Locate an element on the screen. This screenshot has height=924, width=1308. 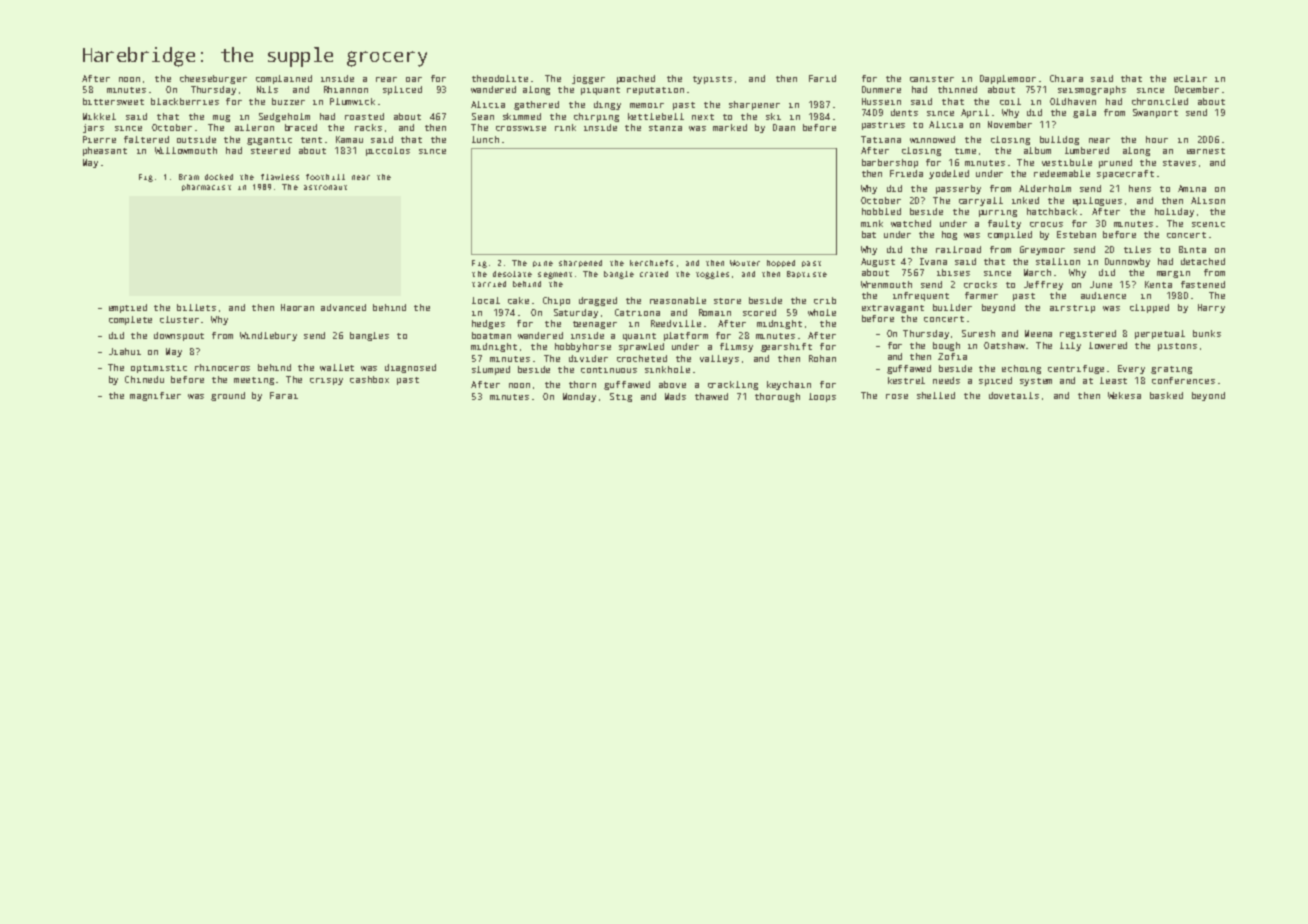
hobbled is located at coordinates (881, 211).
